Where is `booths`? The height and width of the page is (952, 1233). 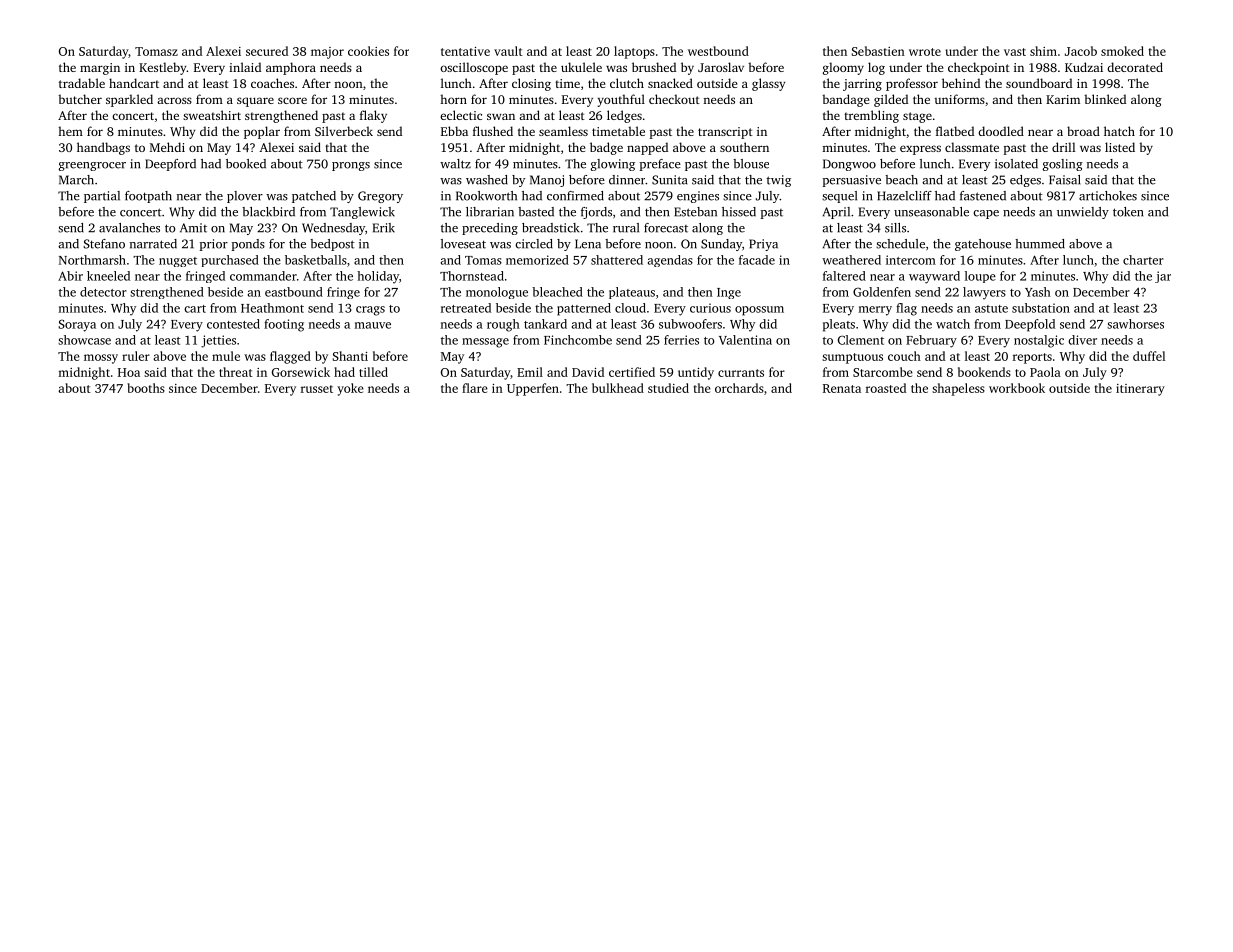
booths is located at coordinates (146, 388).
